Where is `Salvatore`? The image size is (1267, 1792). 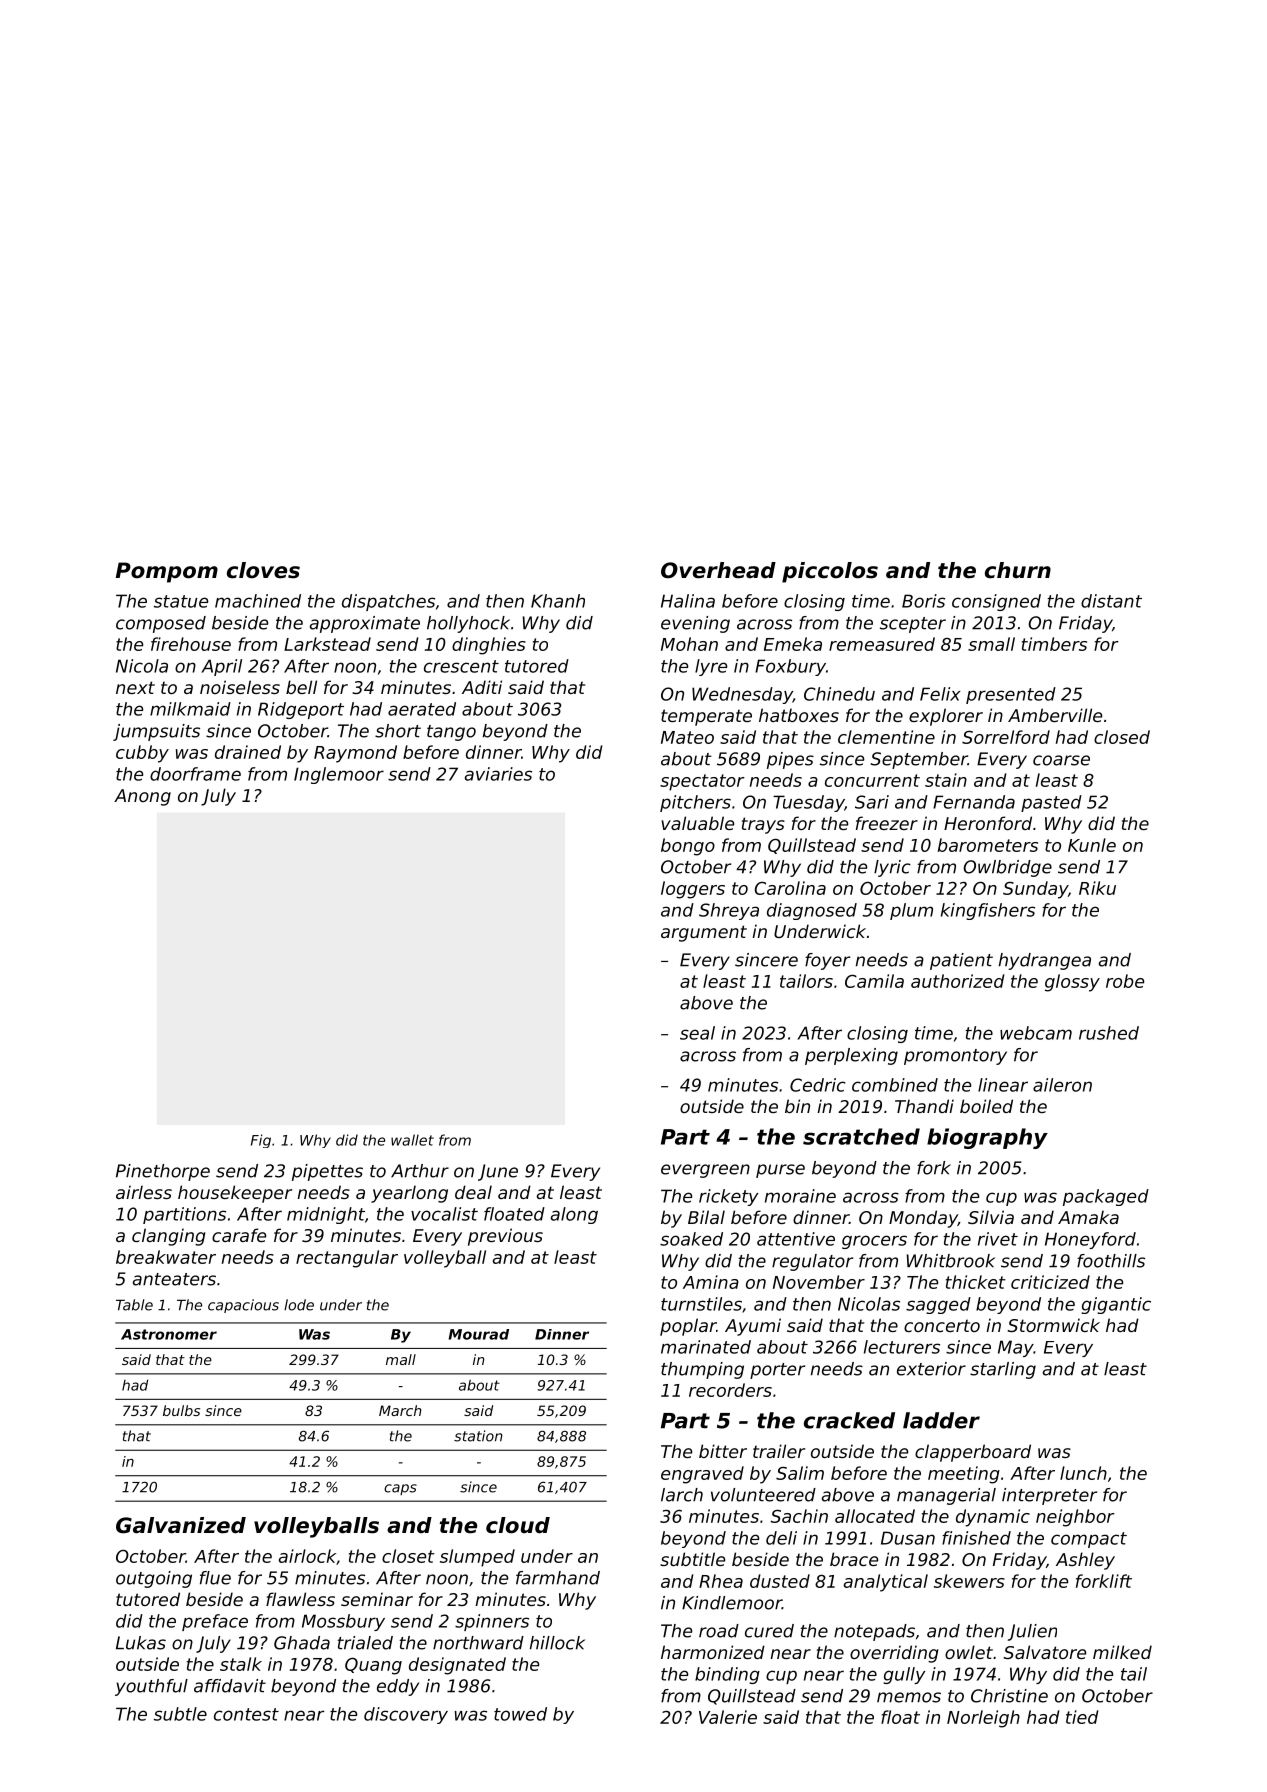 Salvatore is located at coordinates (1045, 1652).
